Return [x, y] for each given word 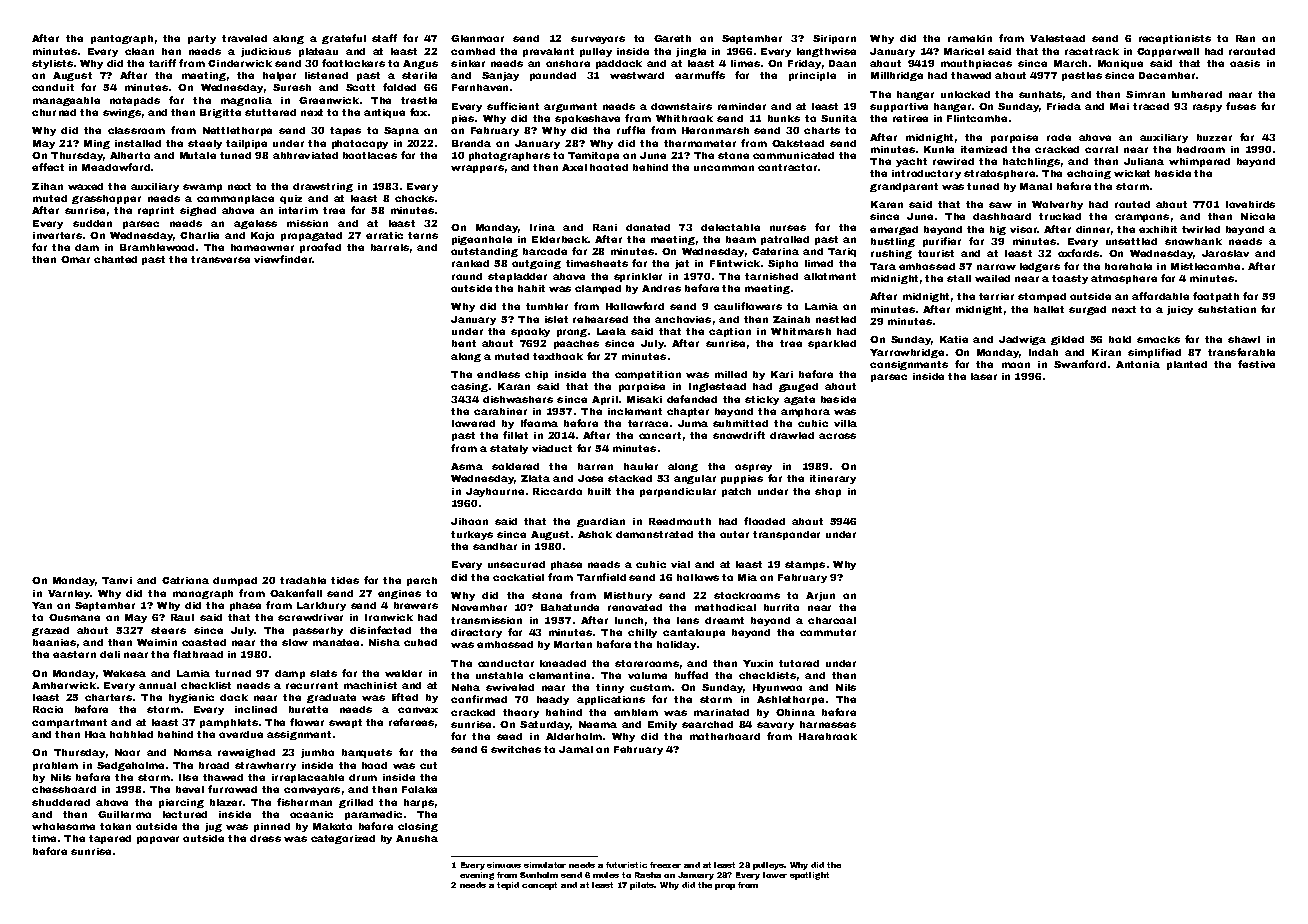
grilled [356, 803]
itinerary [833, 479]
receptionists [1175, 39]
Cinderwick [240, 63]
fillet [515, 435]
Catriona [185, 580]
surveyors [598, 40]
